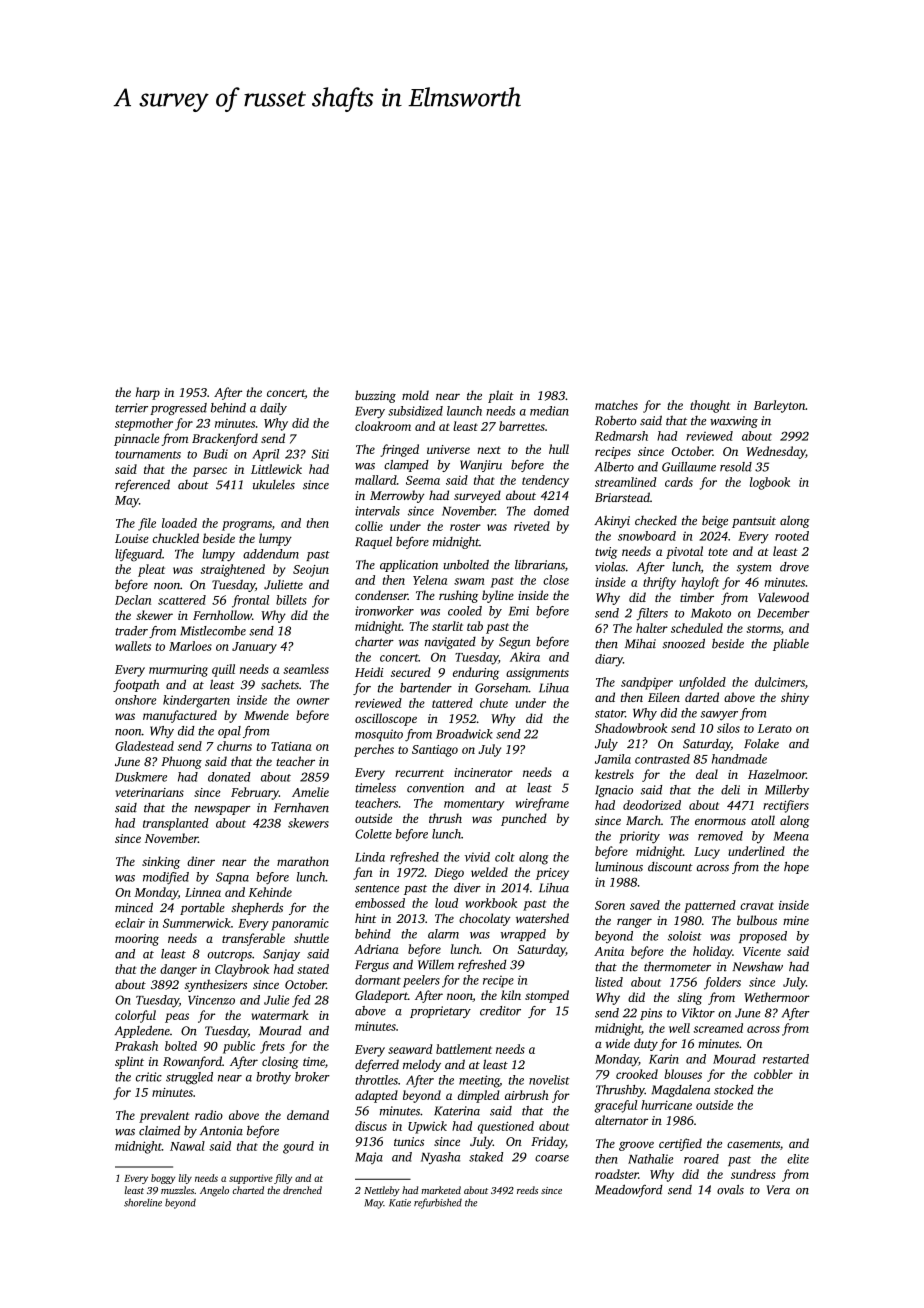 The height and width of the page is (1308, 924). I want to click on byline, so click(498, 596).
